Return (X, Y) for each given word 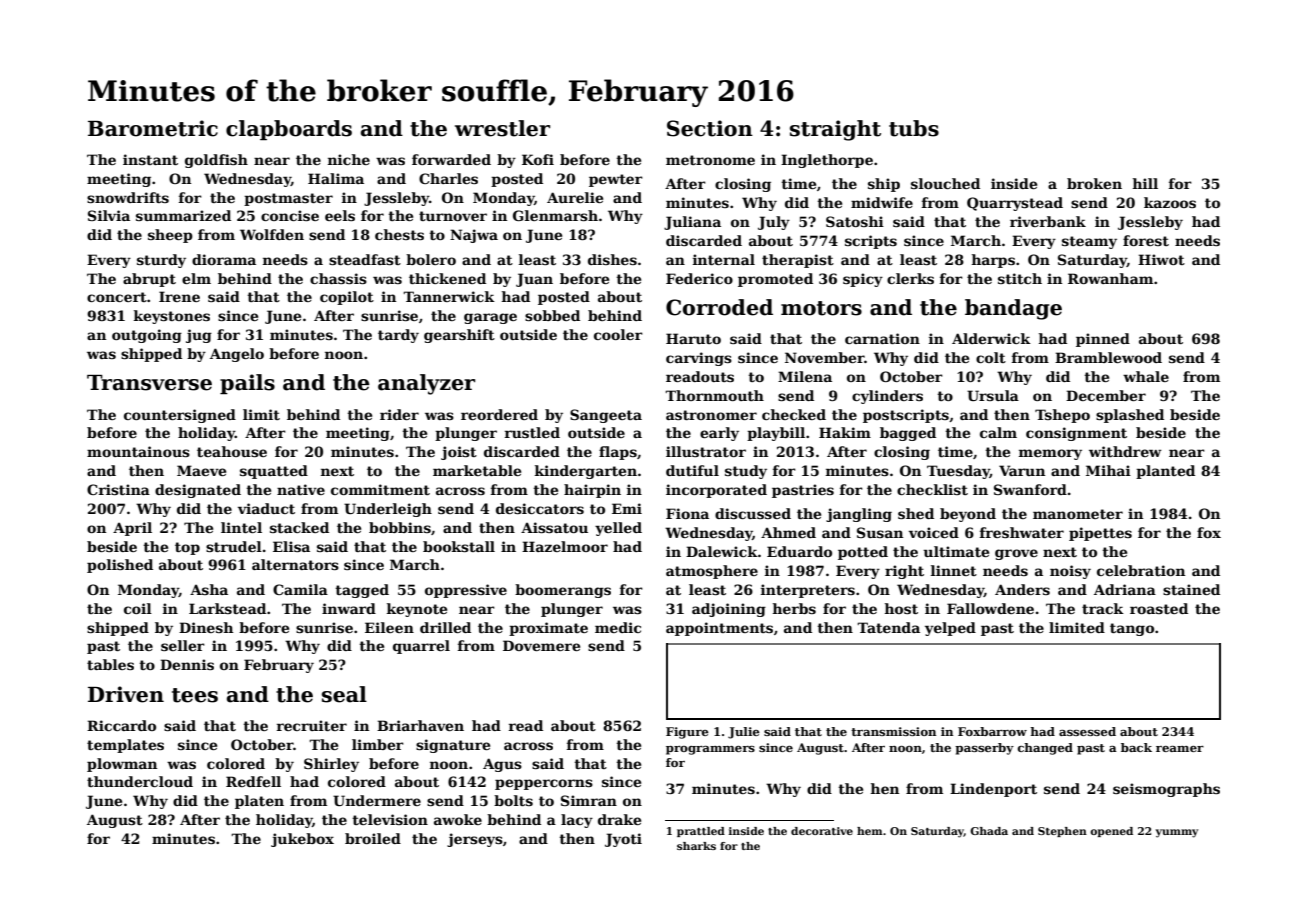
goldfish (216, 161)
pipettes (1100, 534)
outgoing (147, 336)
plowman (122, 765)
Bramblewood (1108, 357)
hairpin (592, 491)
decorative (822, 831)
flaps (618, 453)
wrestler (502, 128)
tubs (914, 128)
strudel (234, 546)
